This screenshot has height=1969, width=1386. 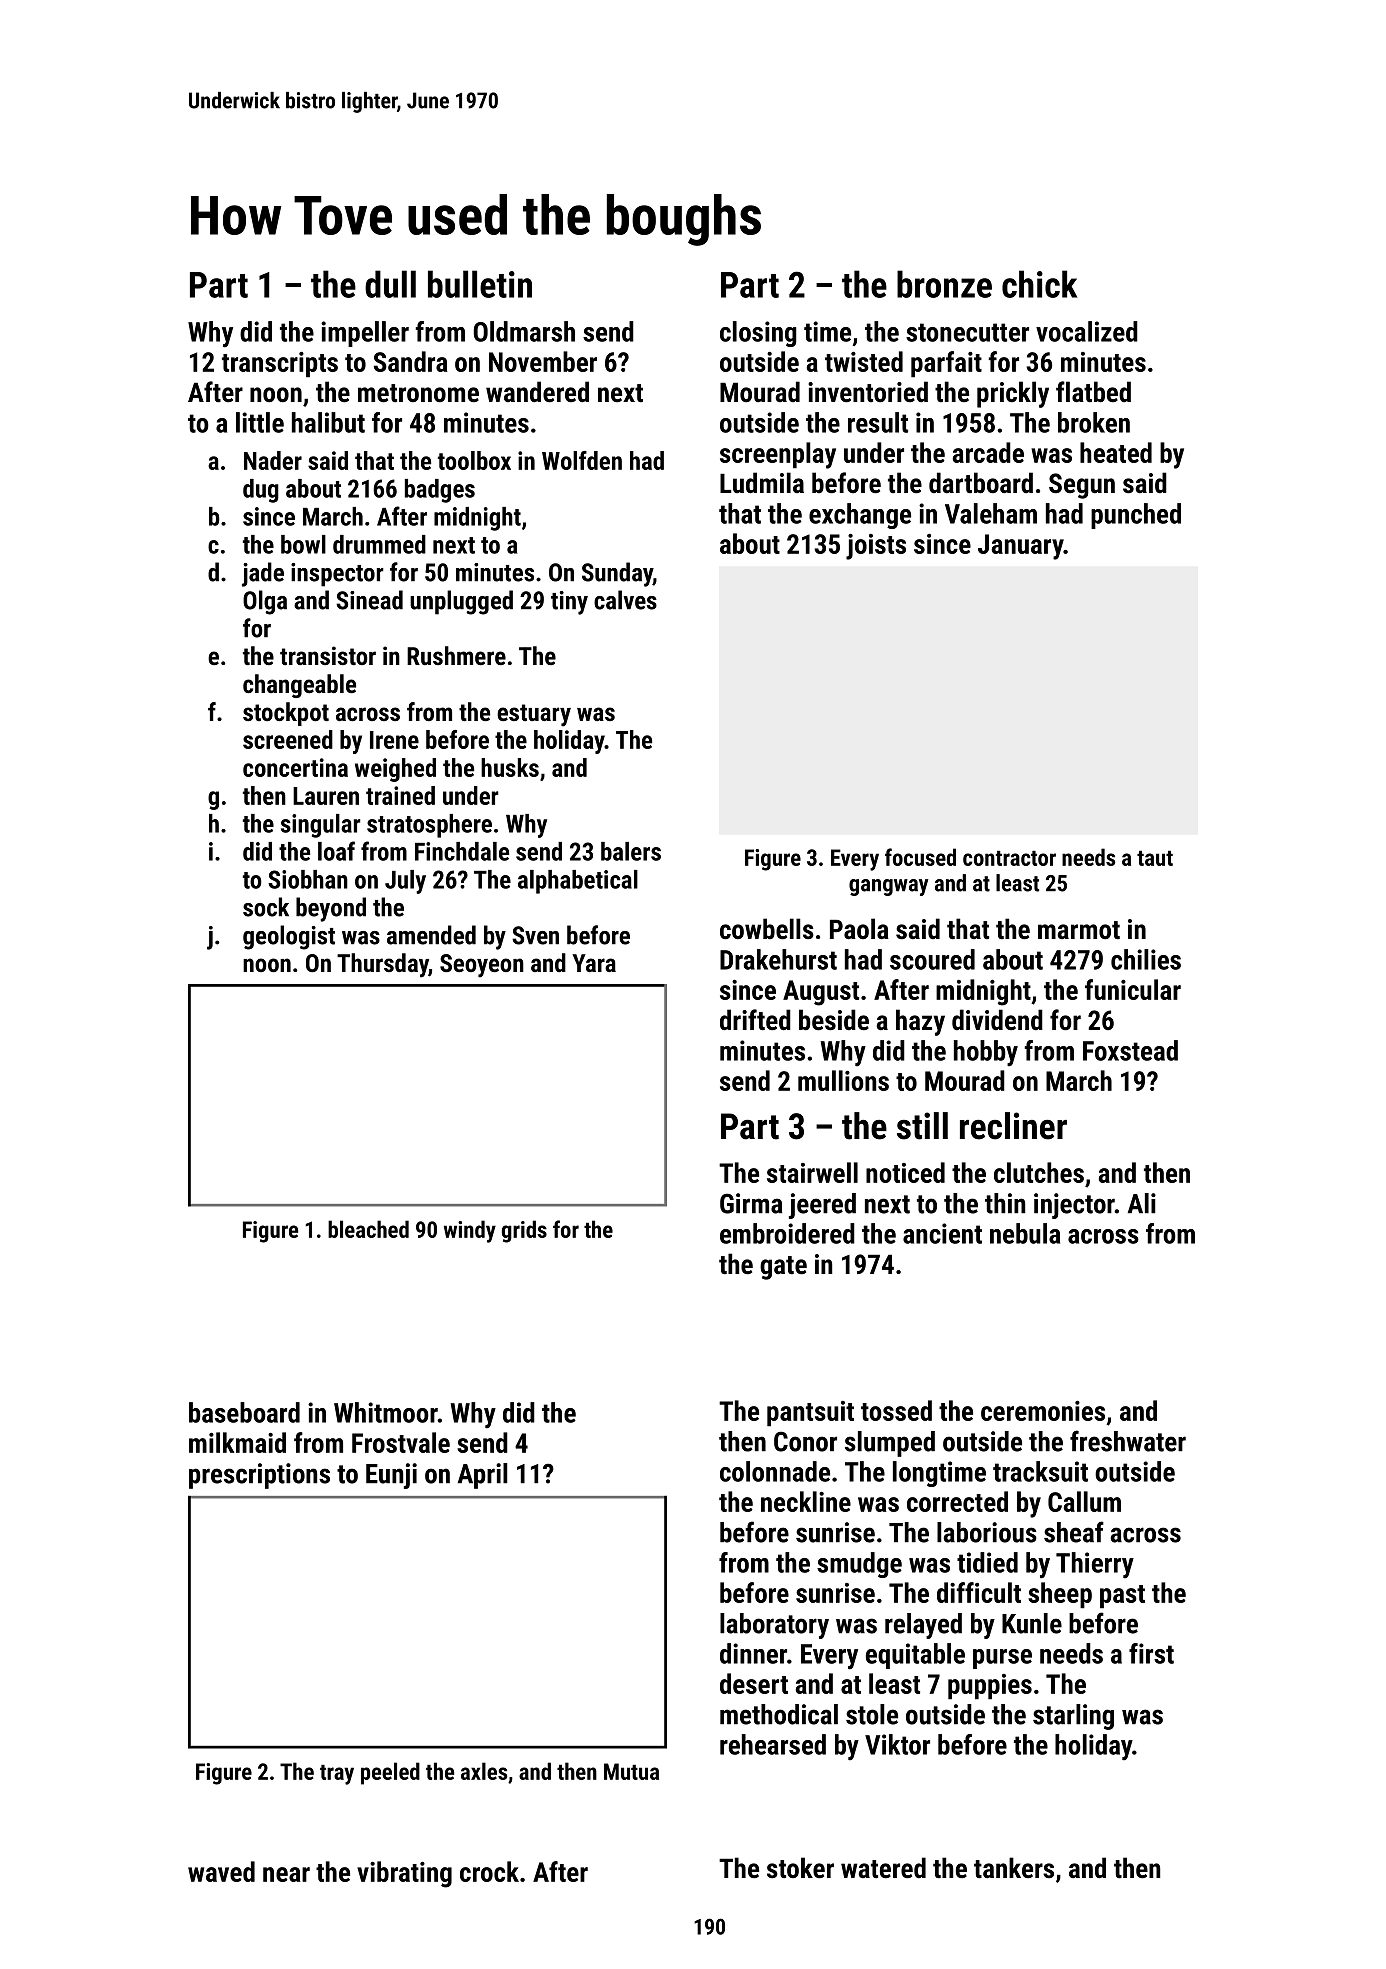 I want to click on prescriptions, so click(x=259, y=1476).
